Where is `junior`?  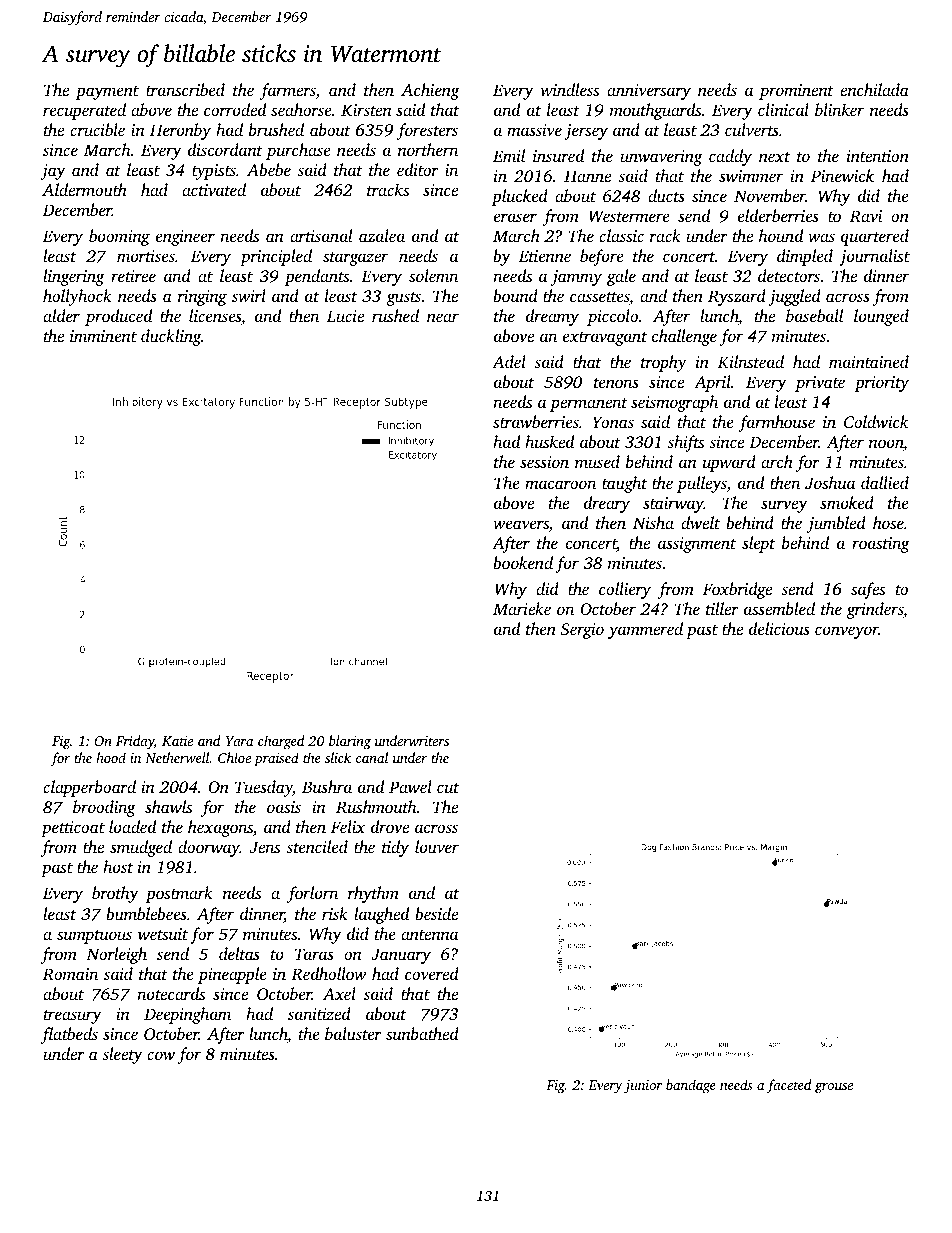 junior is located at coordinates (643, 1086).
